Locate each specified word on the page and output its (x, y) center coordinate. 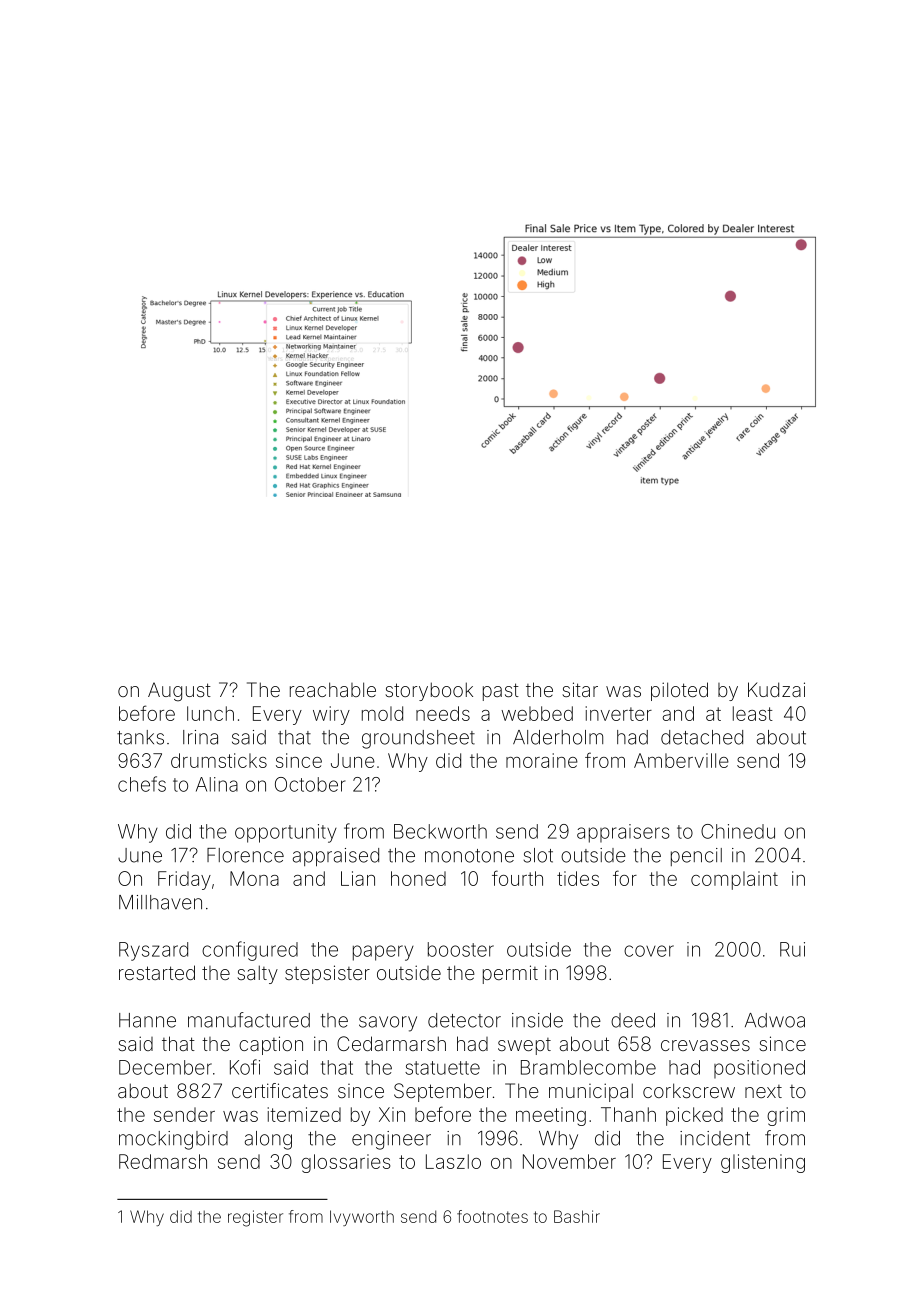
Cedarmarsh (391, 1043)
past (501, 692)
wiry (331, 715)
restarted (157, 972)
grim (786, 1116)
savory (388, 1024)
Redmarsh (163, 1161)
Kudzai (776, 689)
